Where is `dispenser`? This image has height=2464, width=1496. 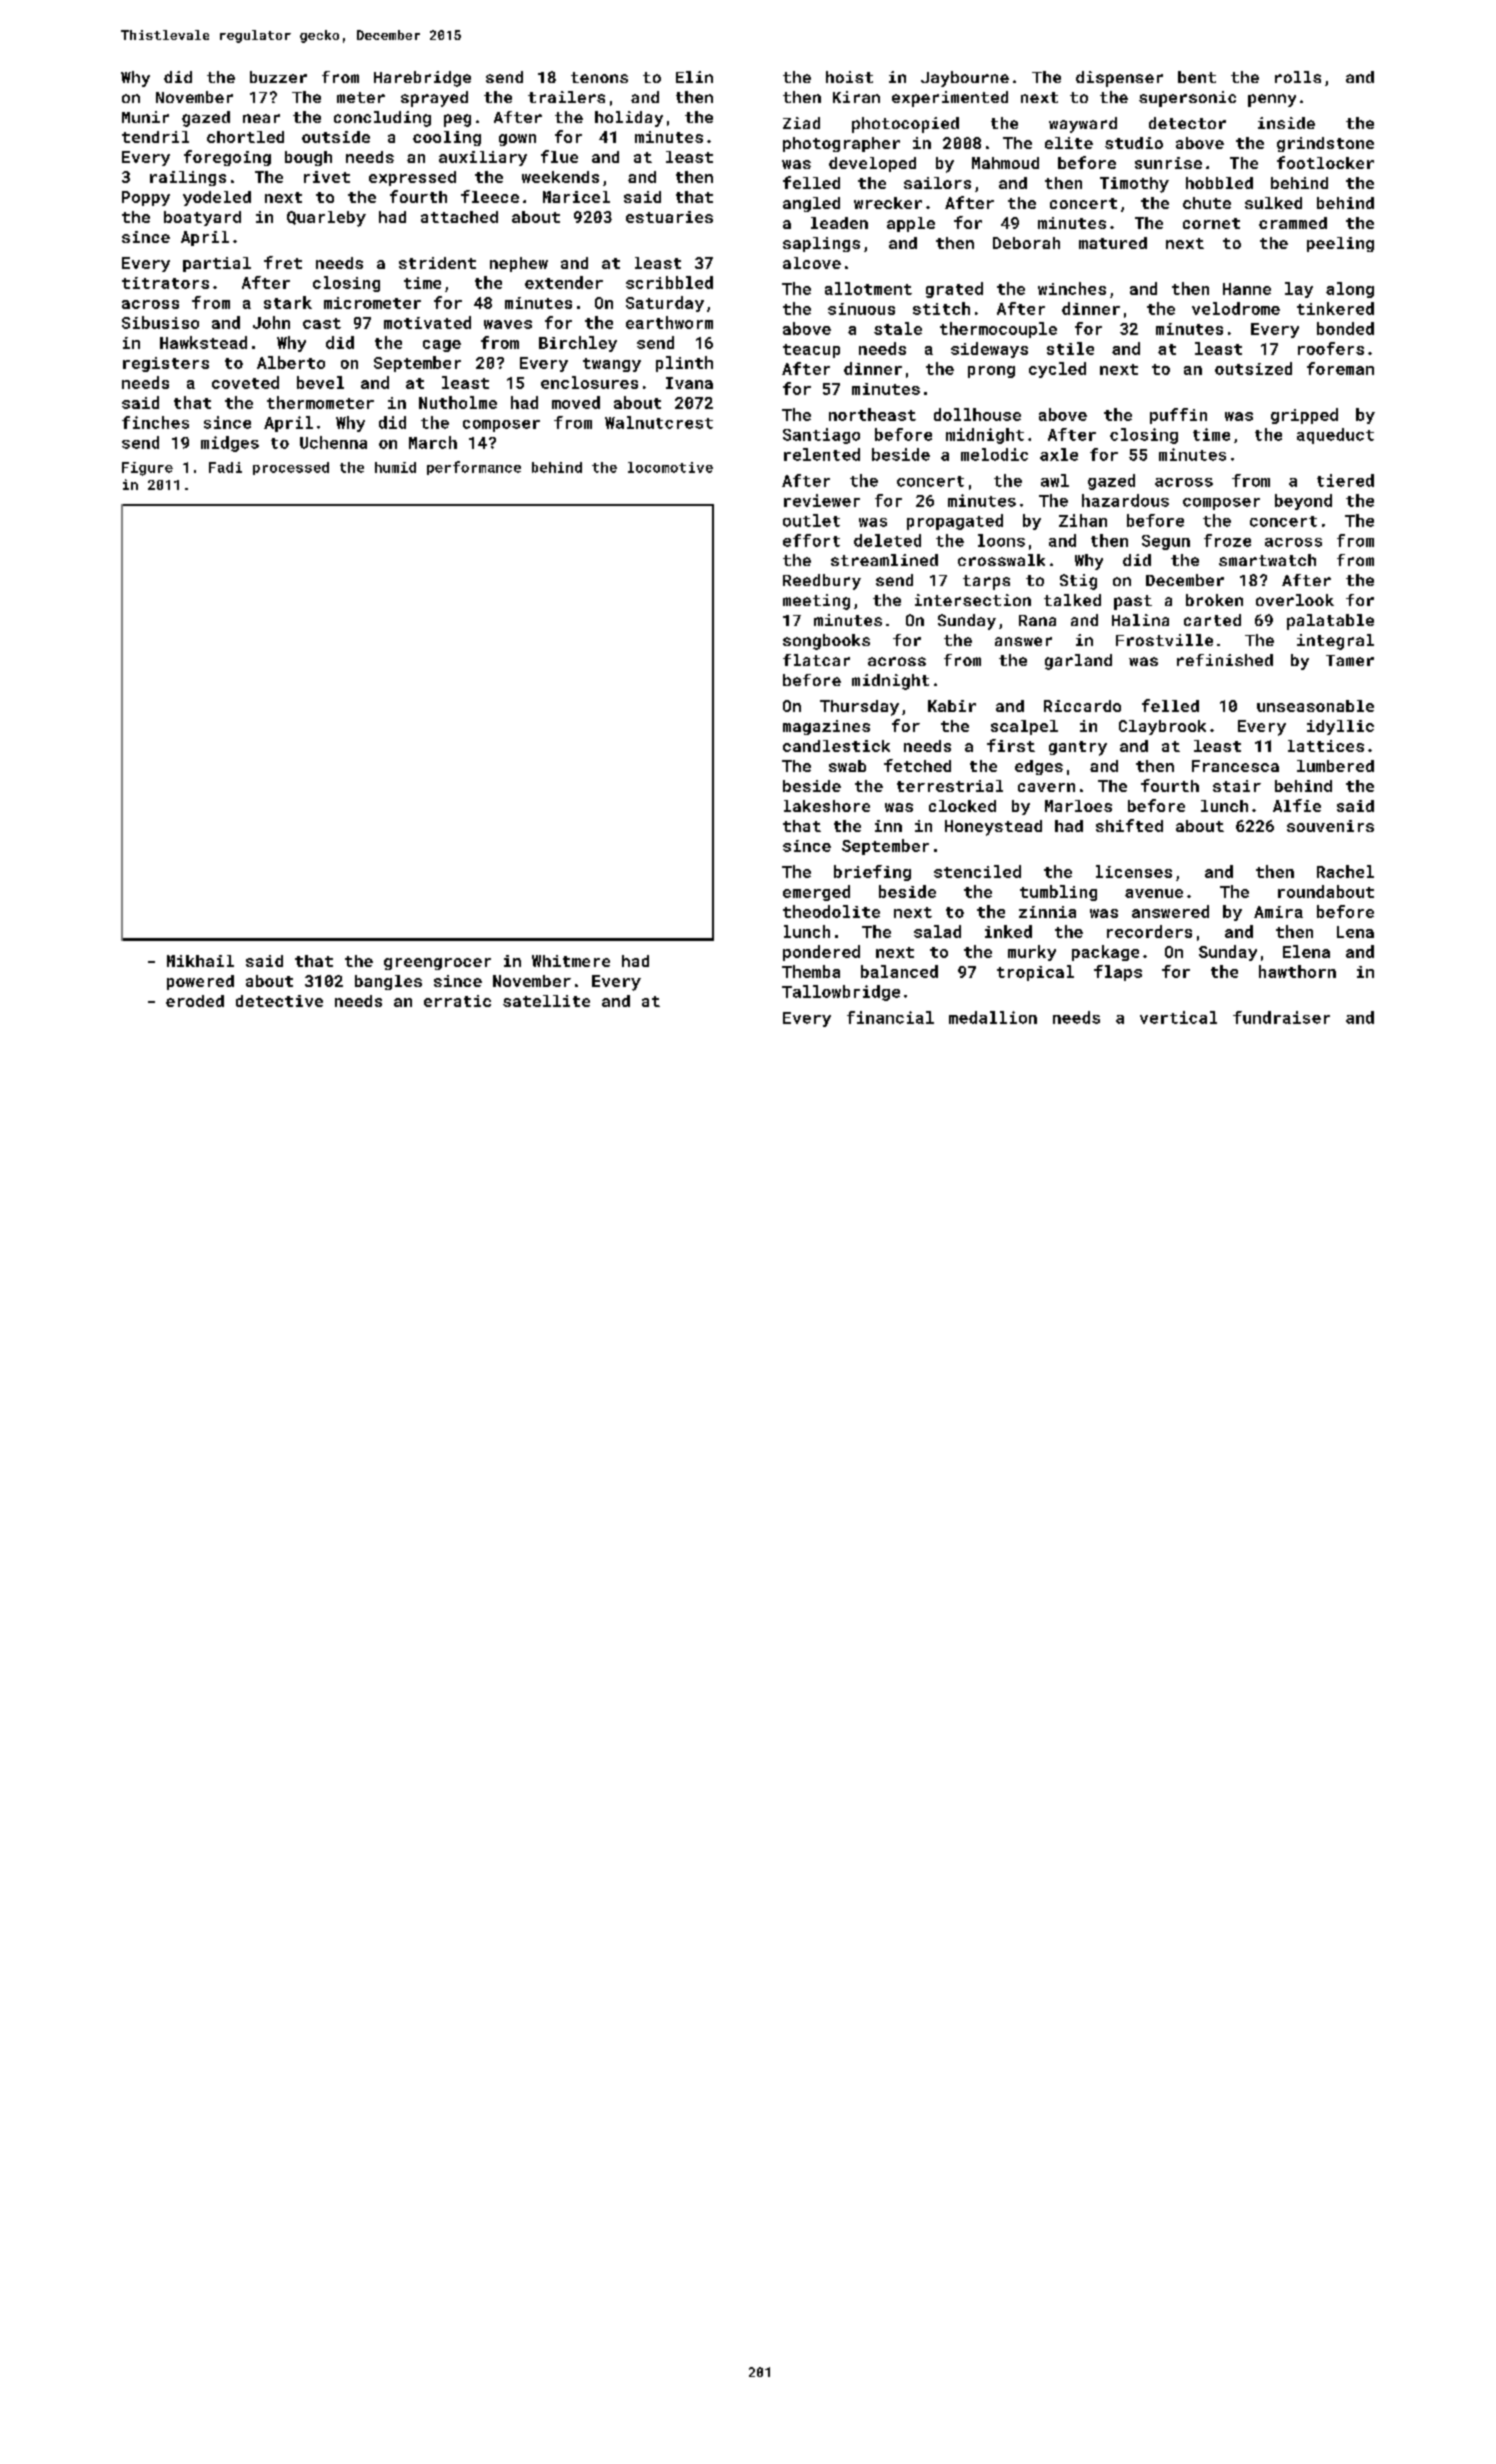 dispenser is located at coordinates (1119, 79).
